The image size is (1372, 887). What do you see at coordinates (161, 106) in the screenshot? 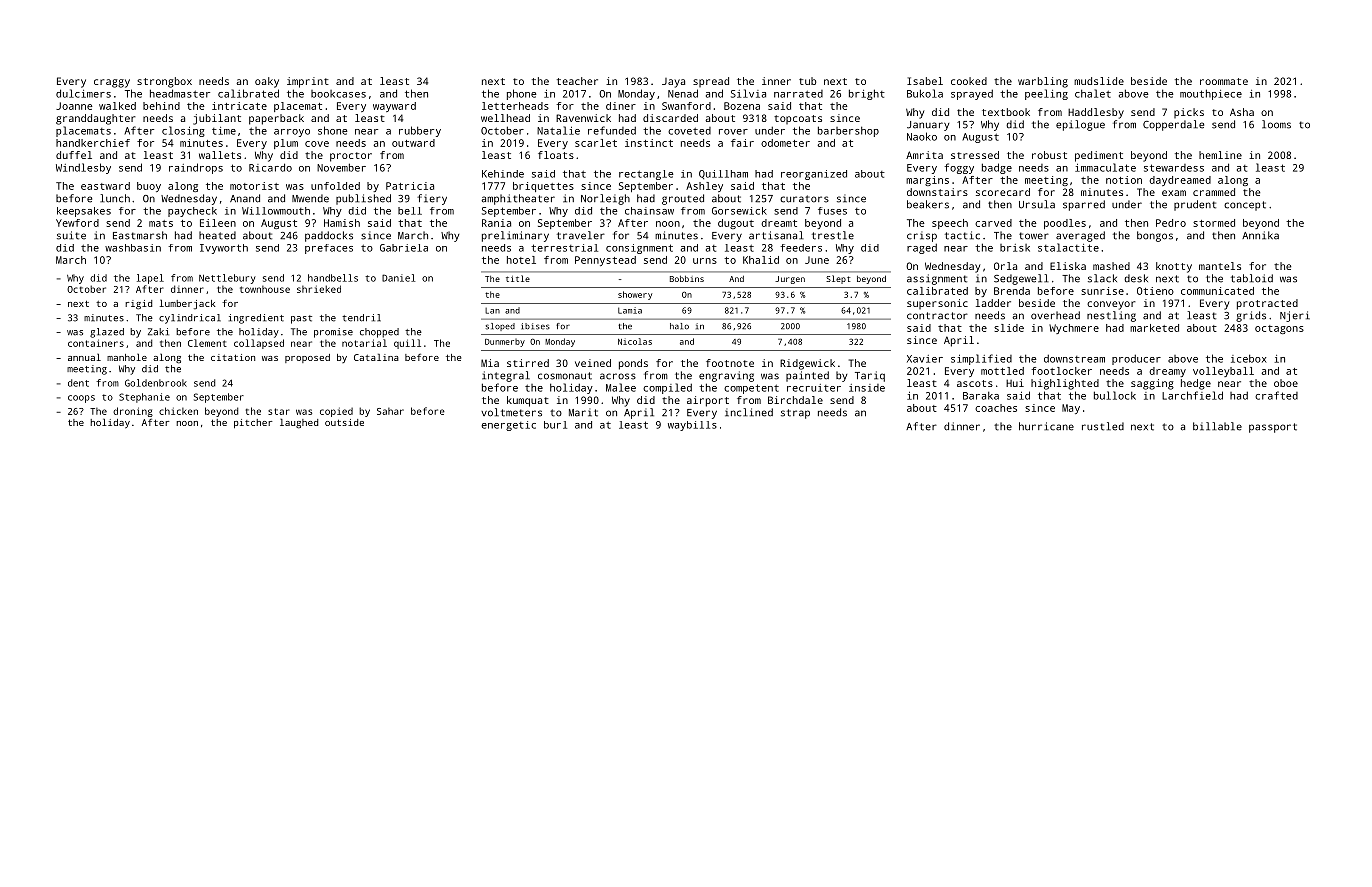
I see `behind` at bounding box center [161, 106].
